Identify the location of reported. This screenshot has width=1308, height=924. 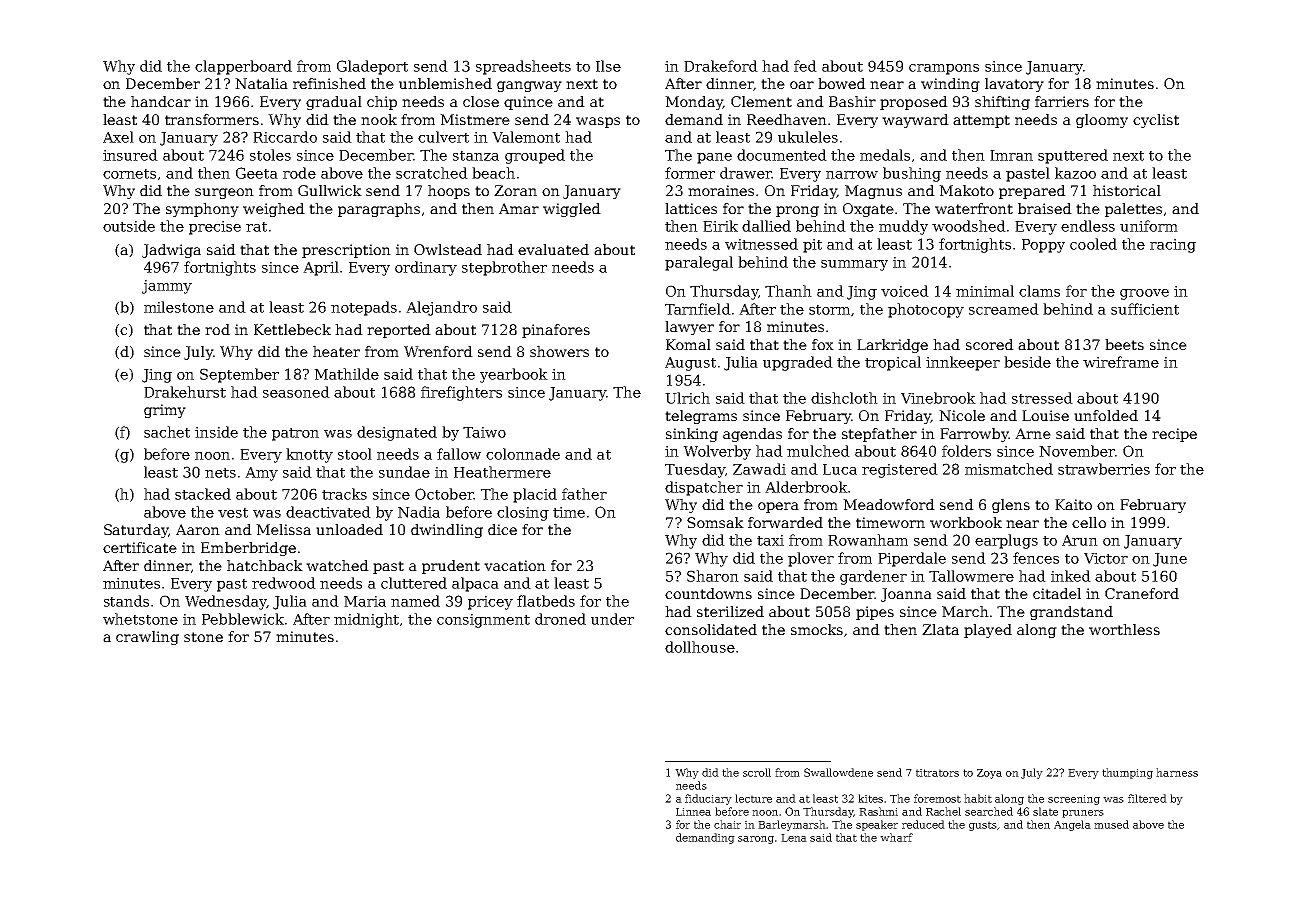
(399, 331).
